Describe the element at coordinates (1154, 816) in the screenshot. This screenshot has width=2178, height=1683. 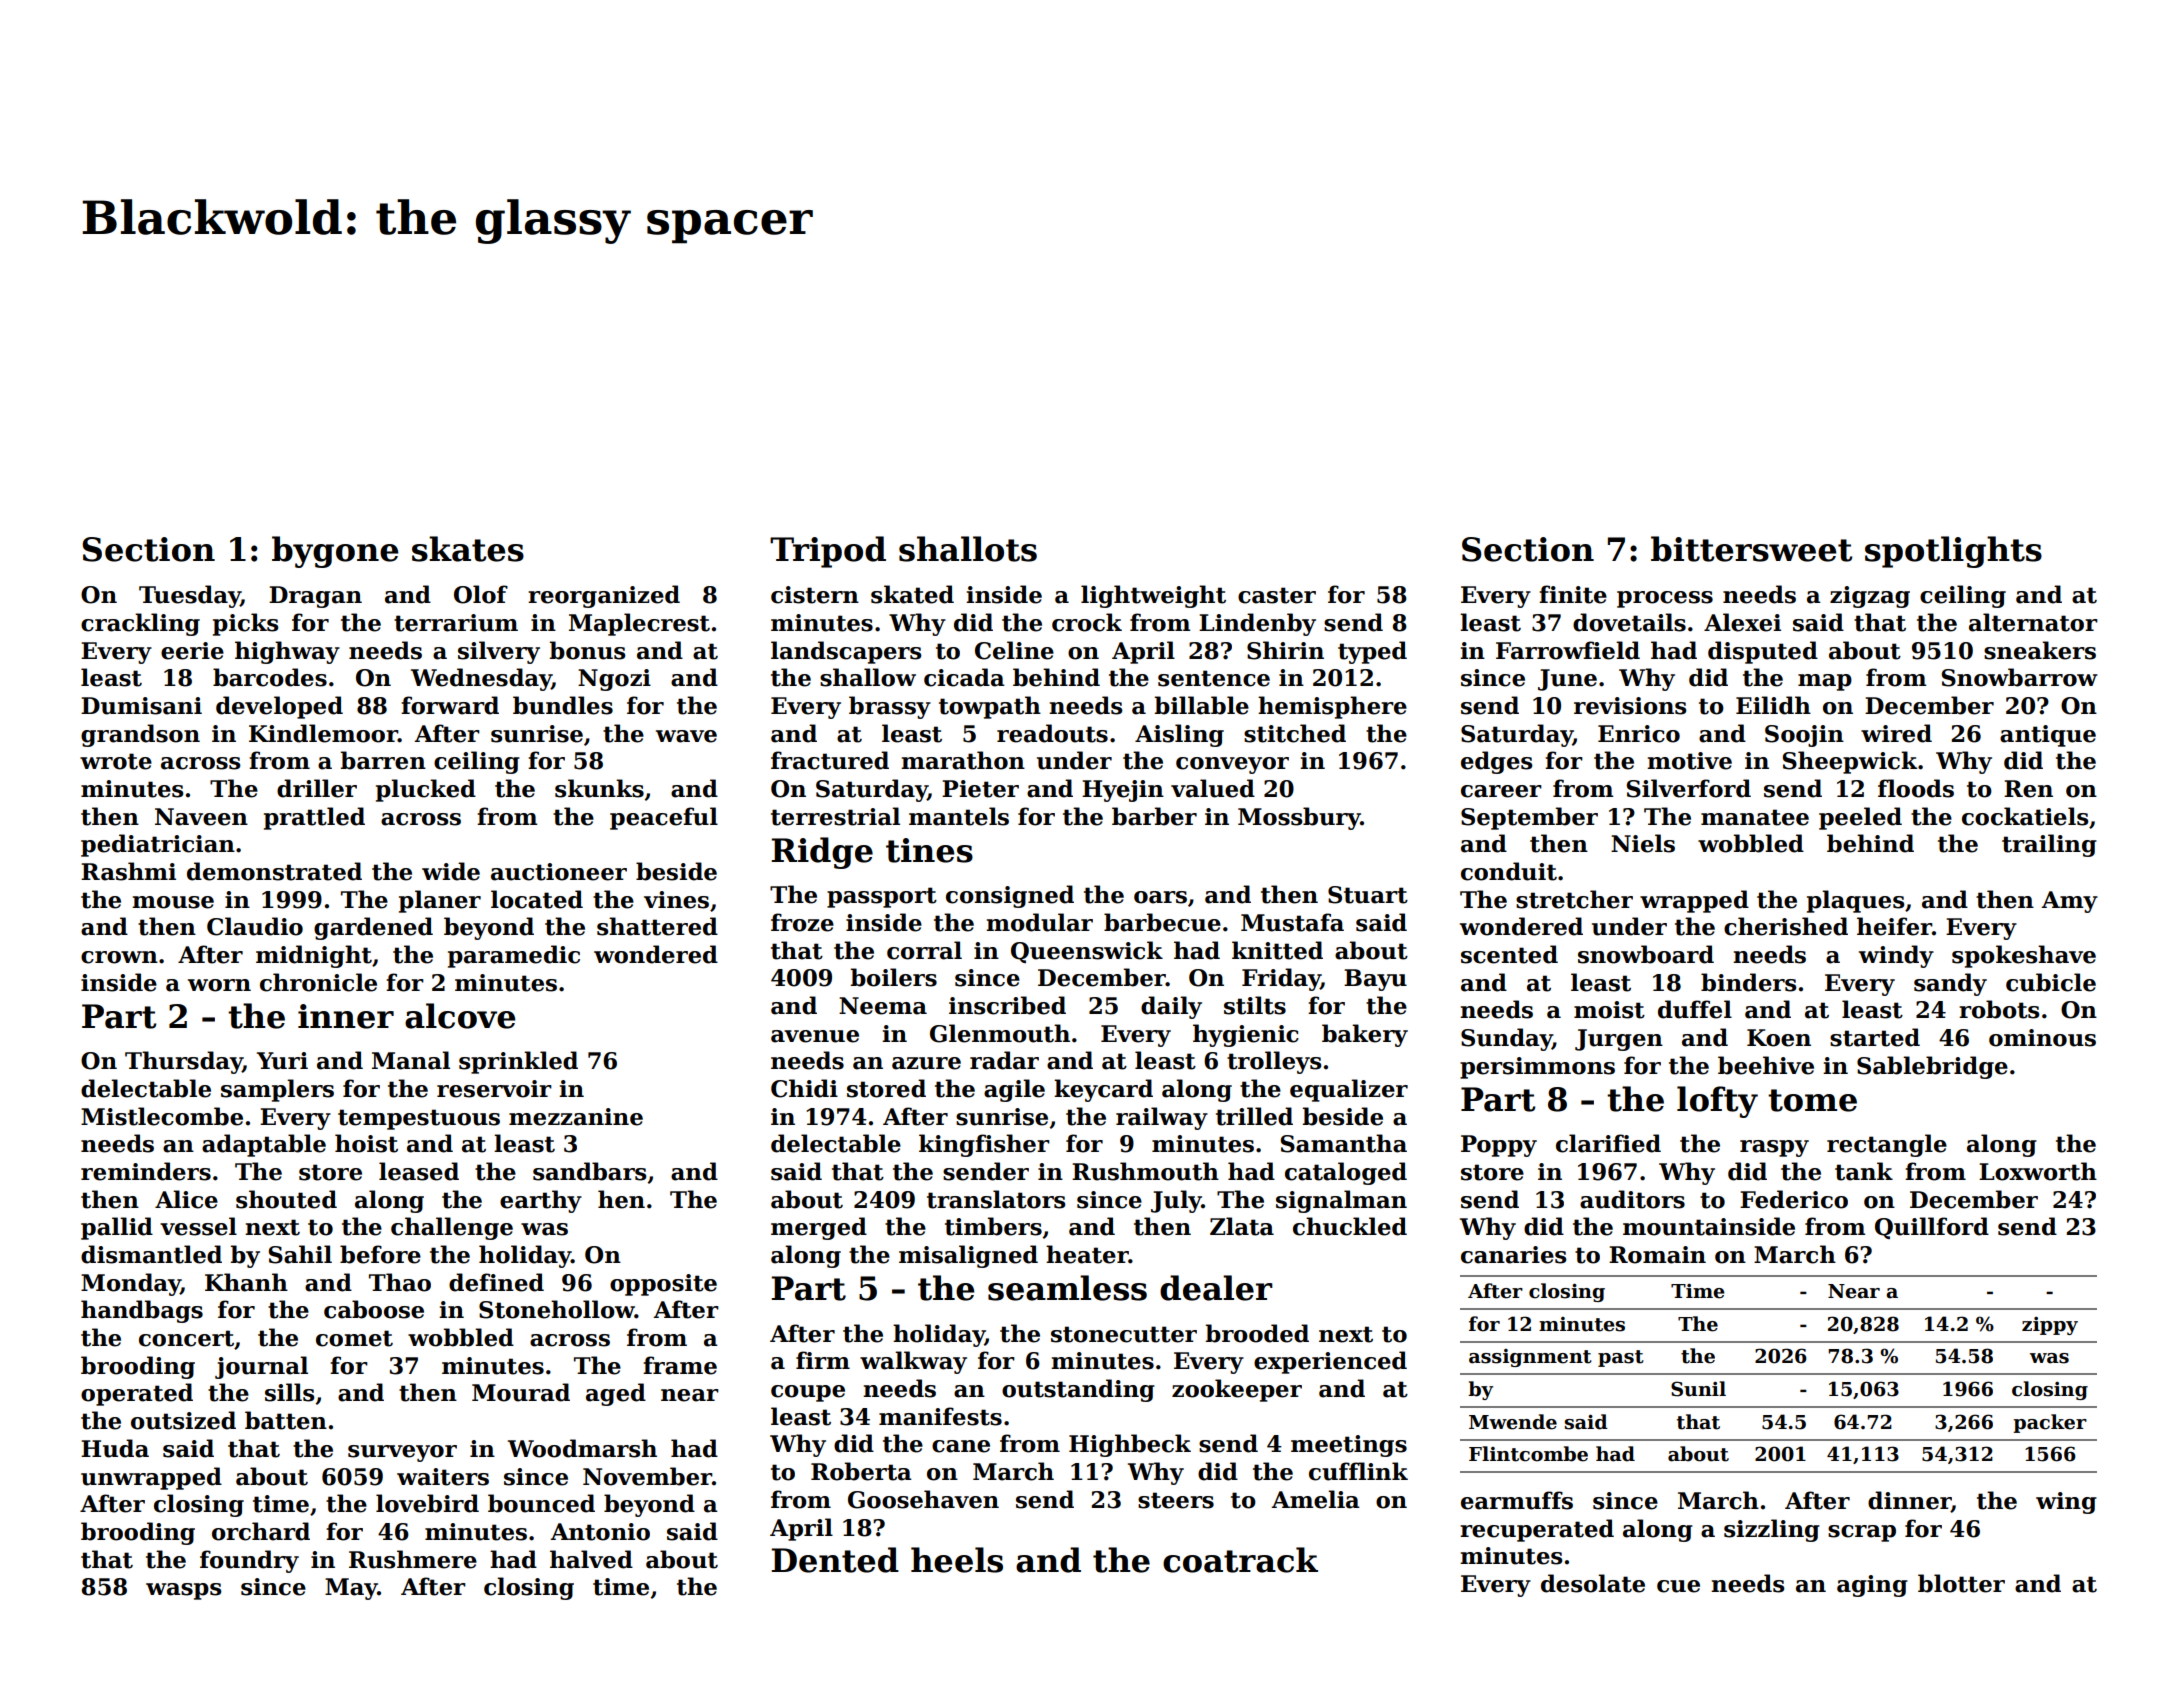
I see `barber` at that location.
